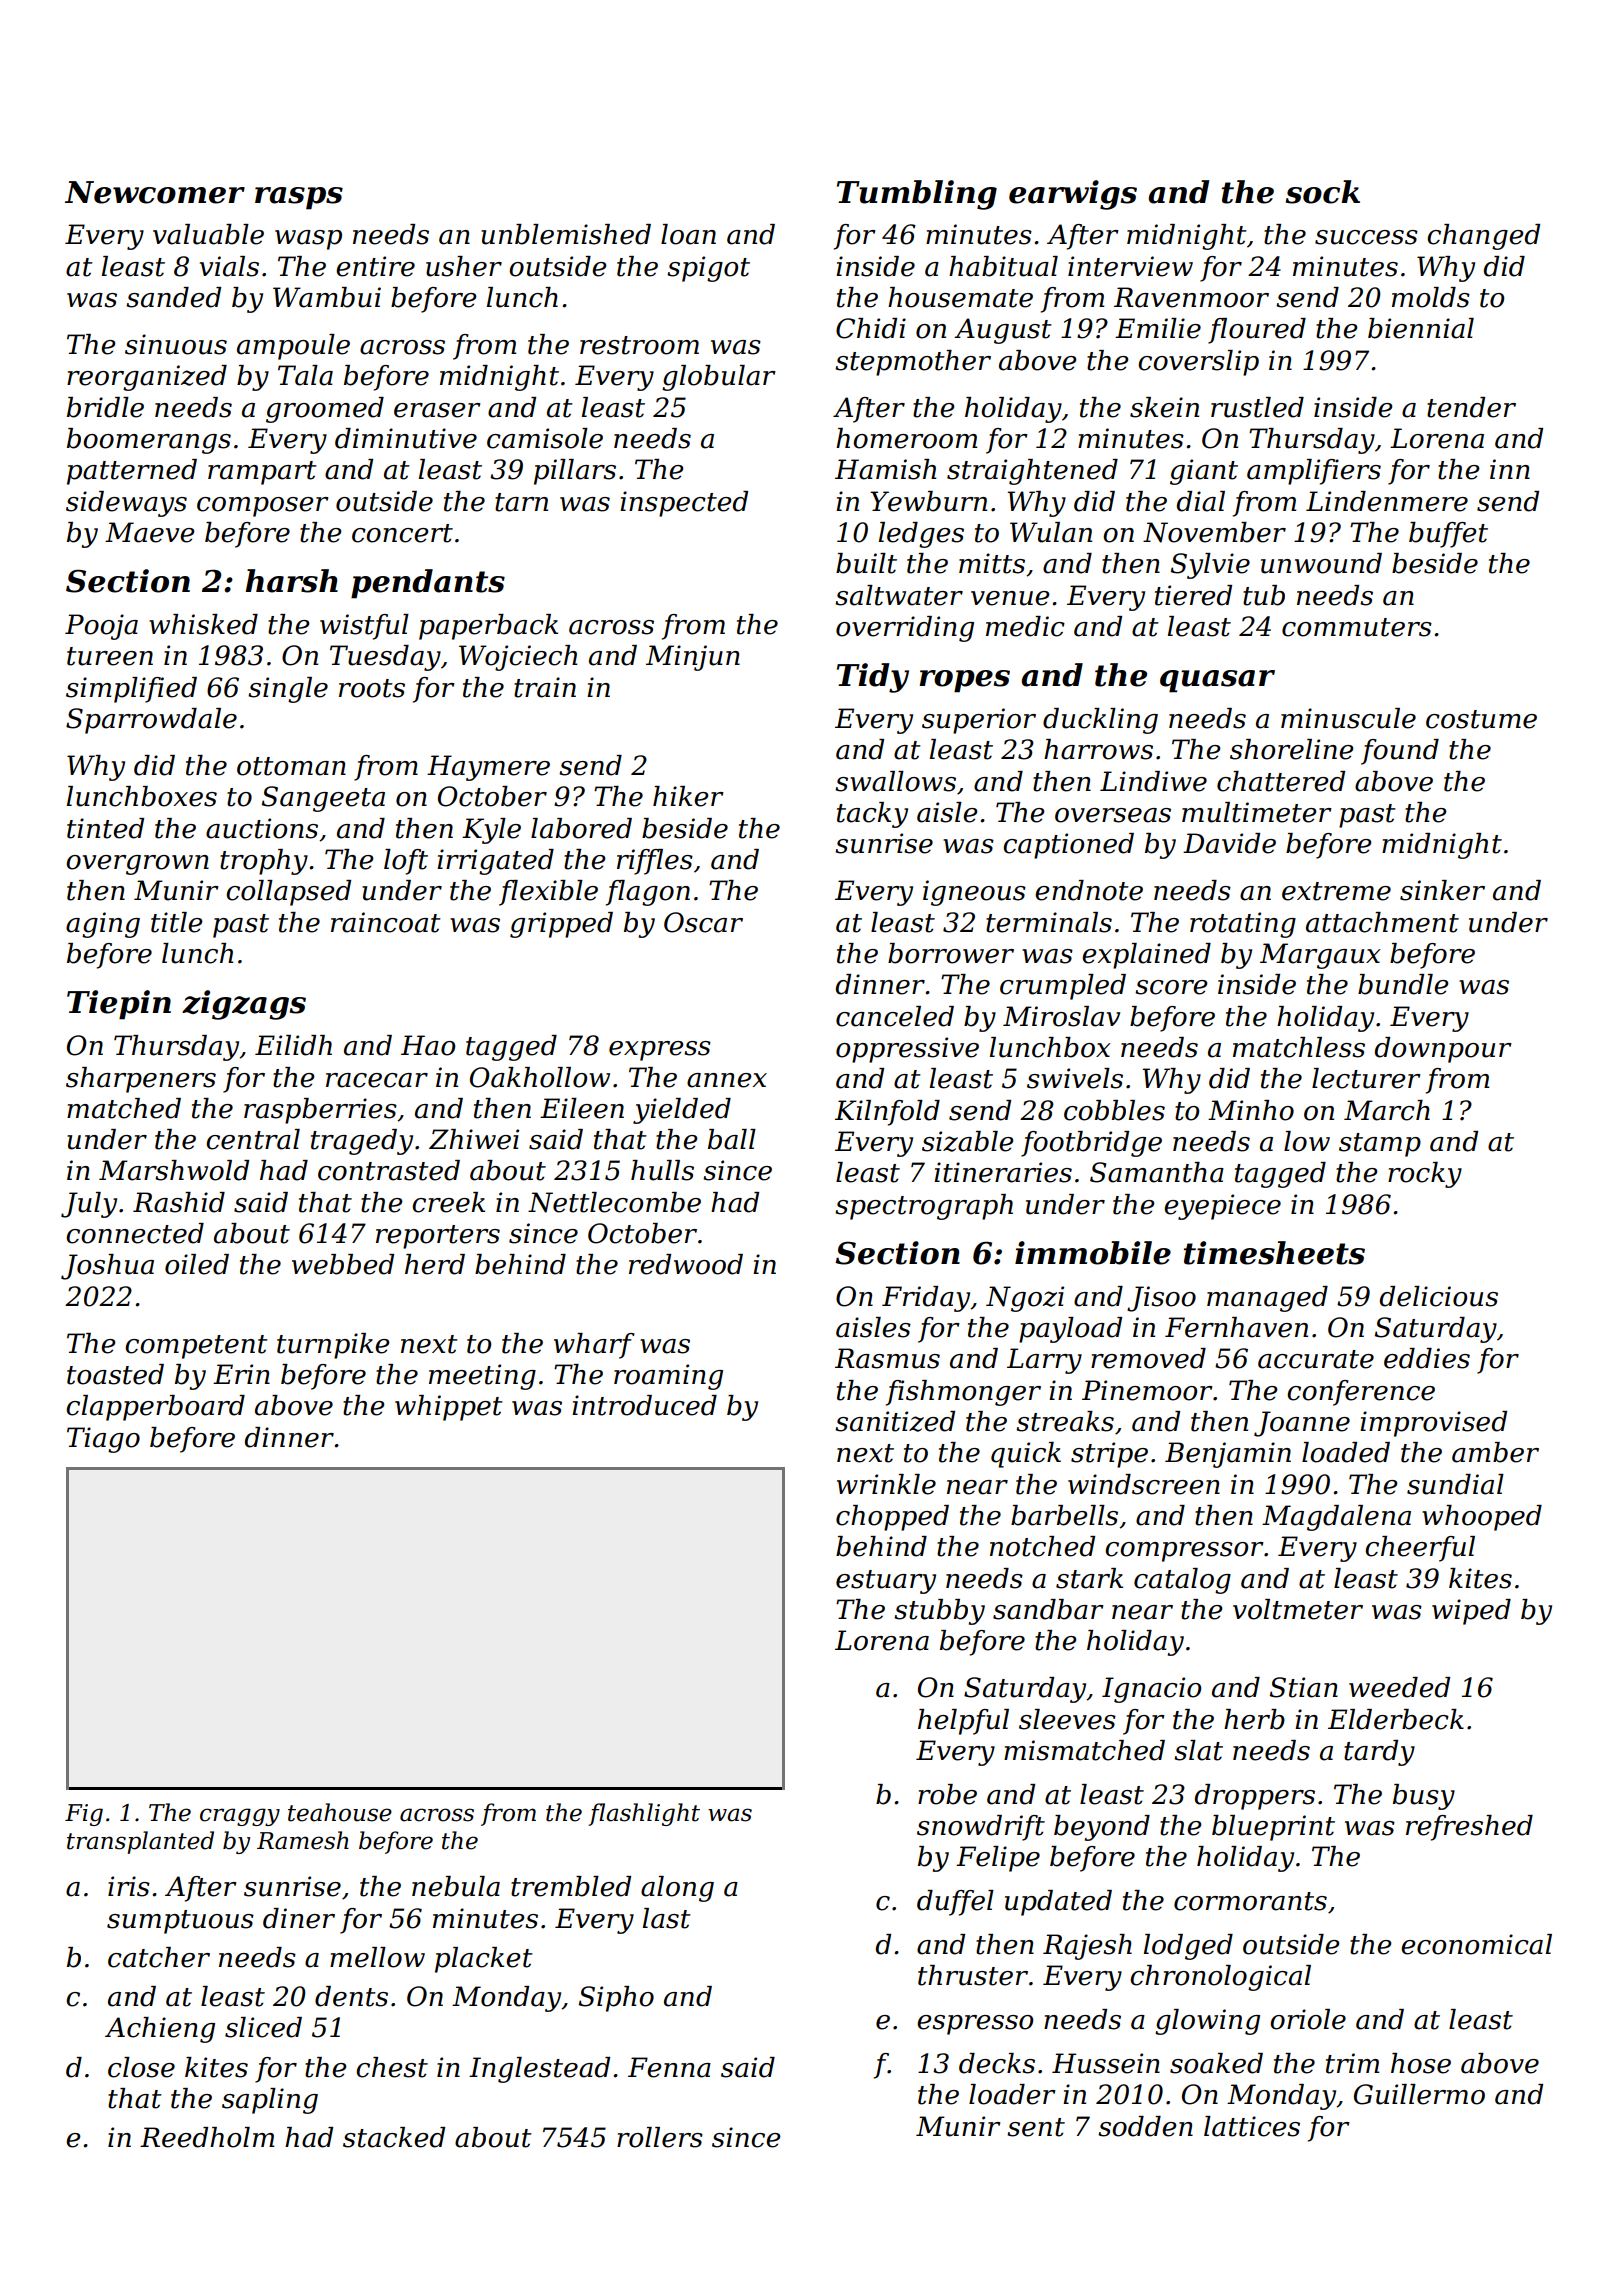  I want to click on Wambui, so click(327, 297).
